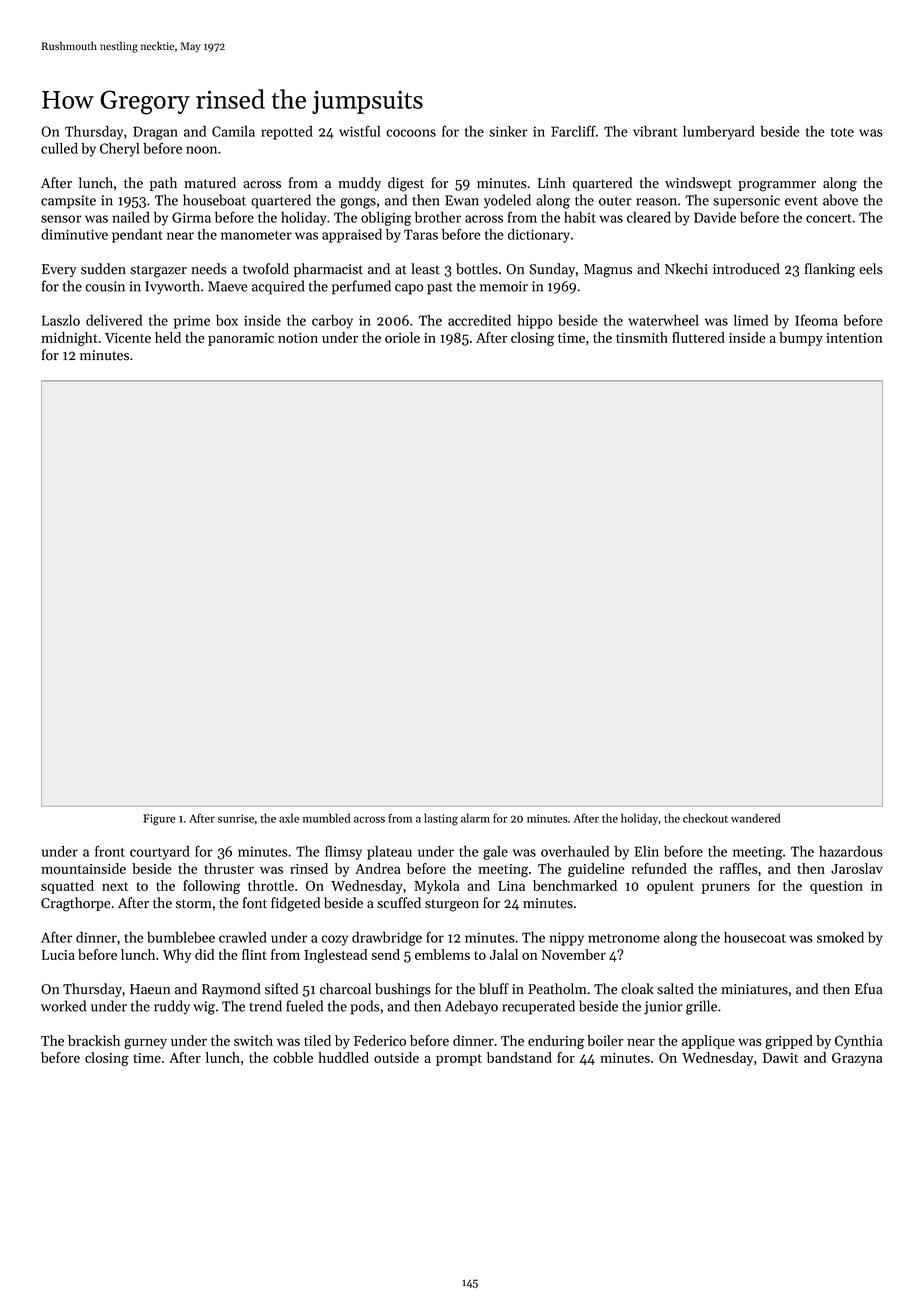  What do you see at coordinates (58, 955) in the document?
I see `Lucia` at bounding box center [58, 955].
